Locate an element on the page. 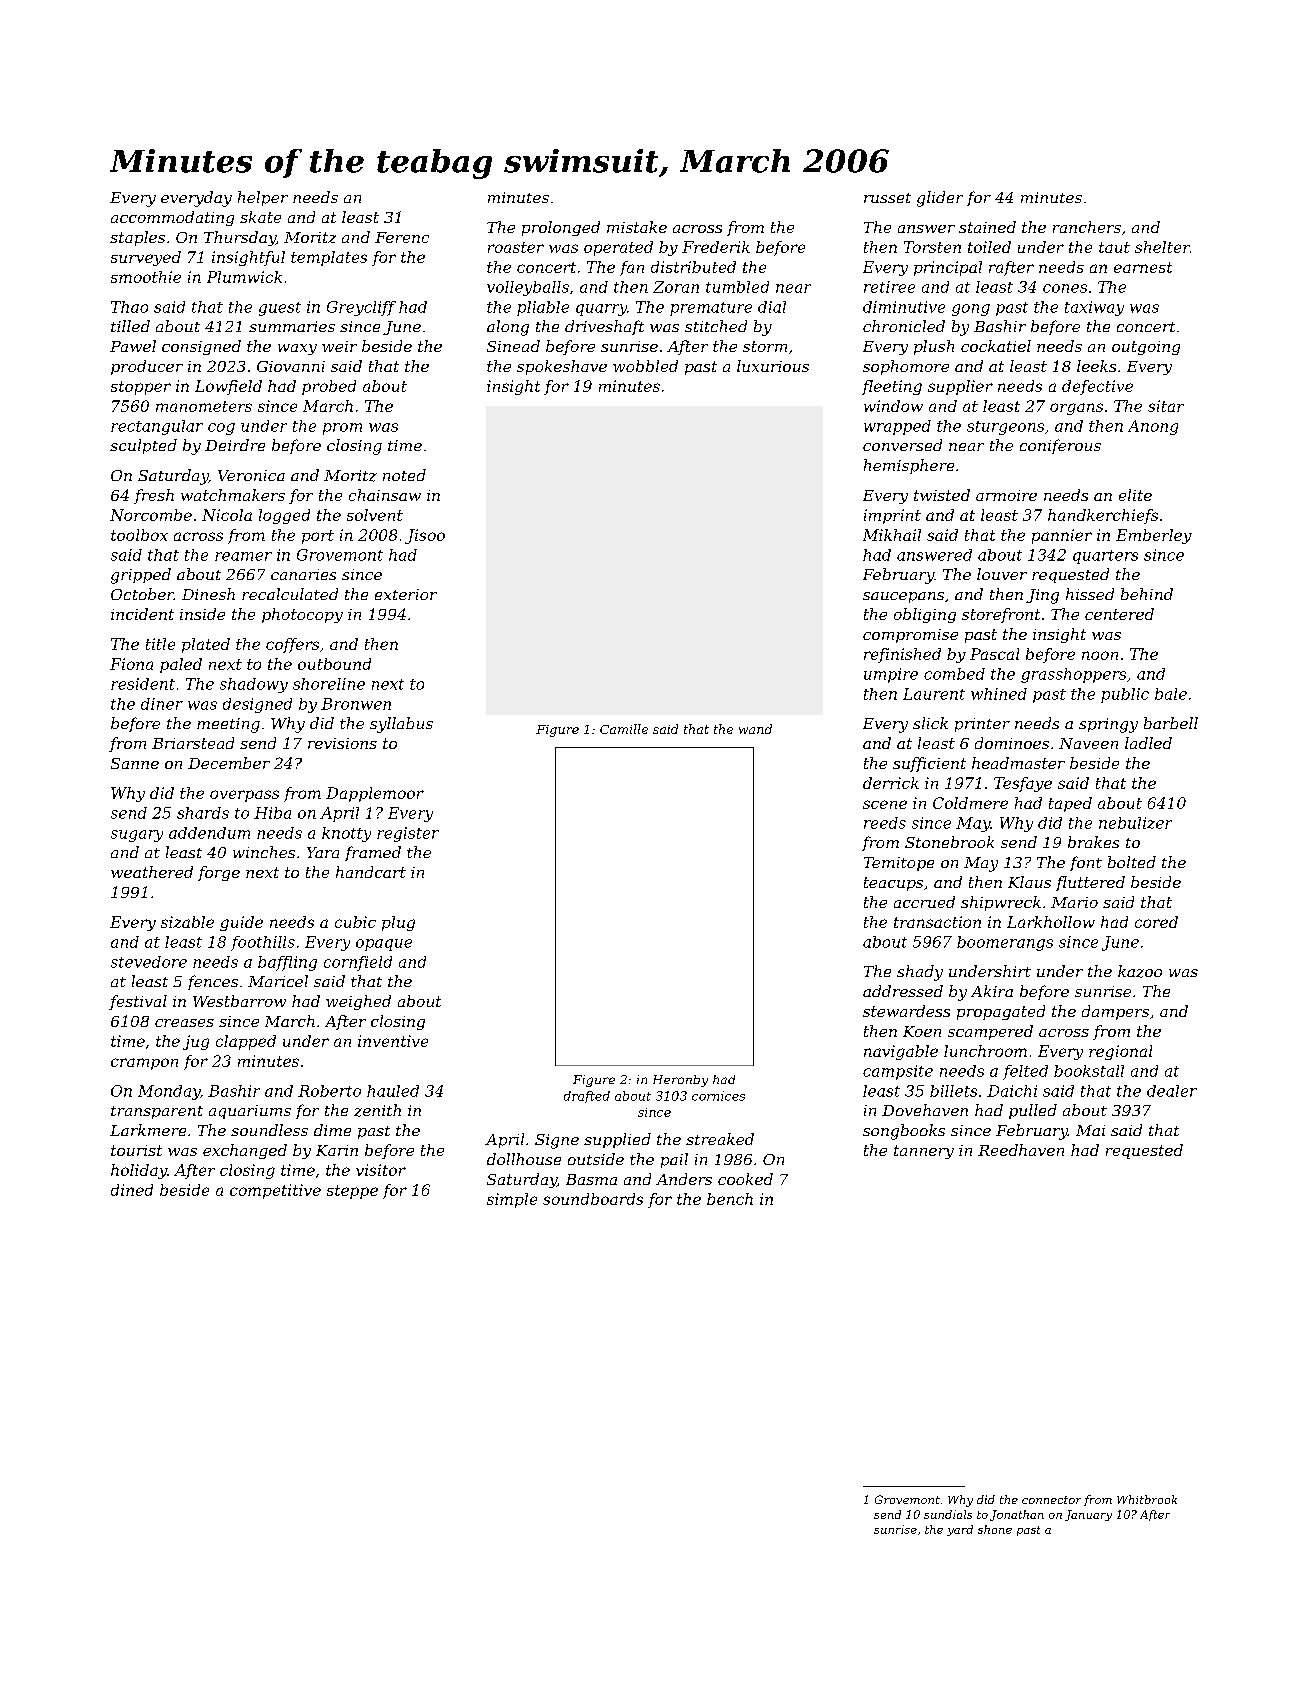  dealer is located at coordinates (1172, 1091).
